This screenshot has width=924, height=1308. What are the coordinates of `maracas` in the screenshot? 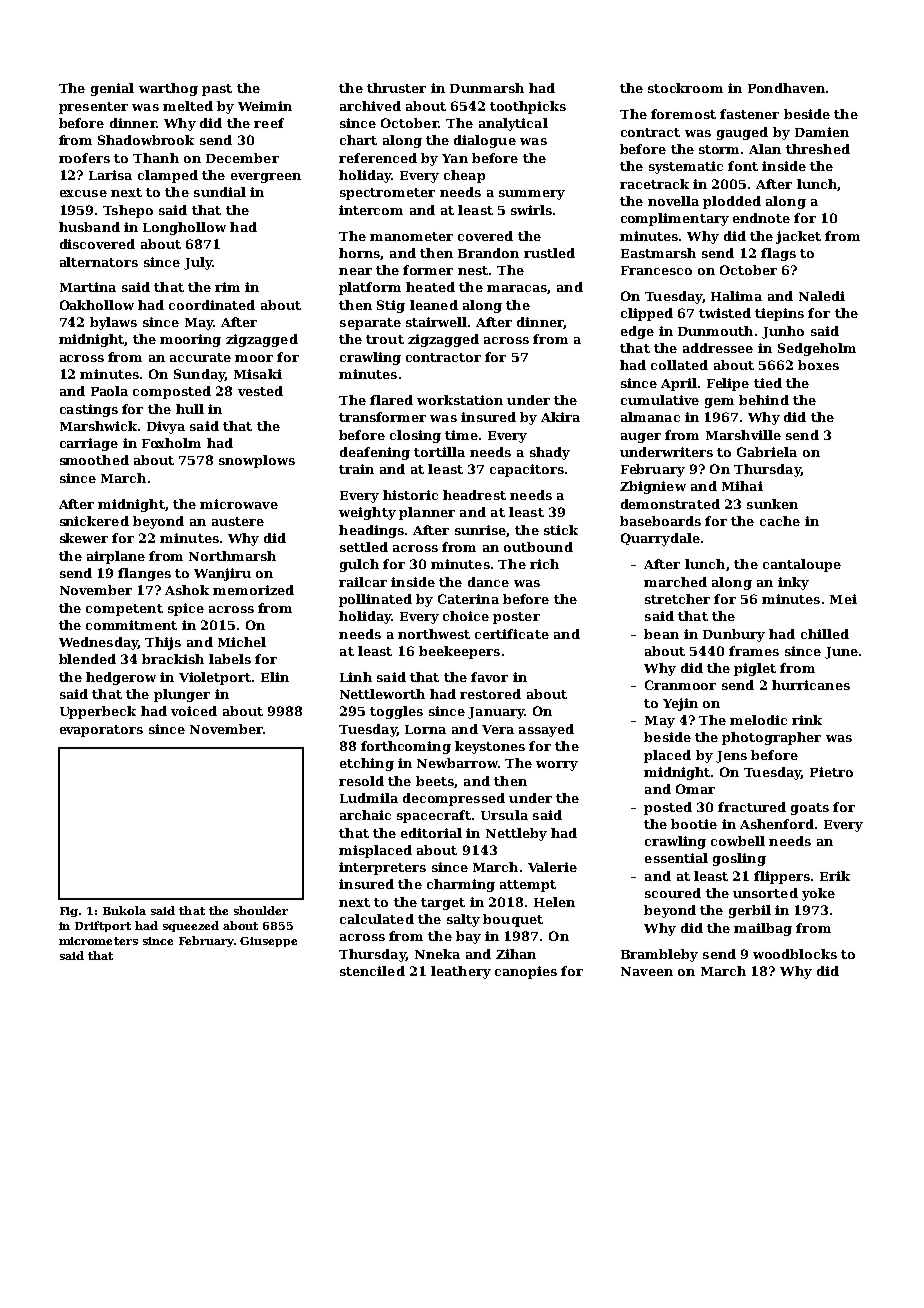 It's located at (517, 288).
